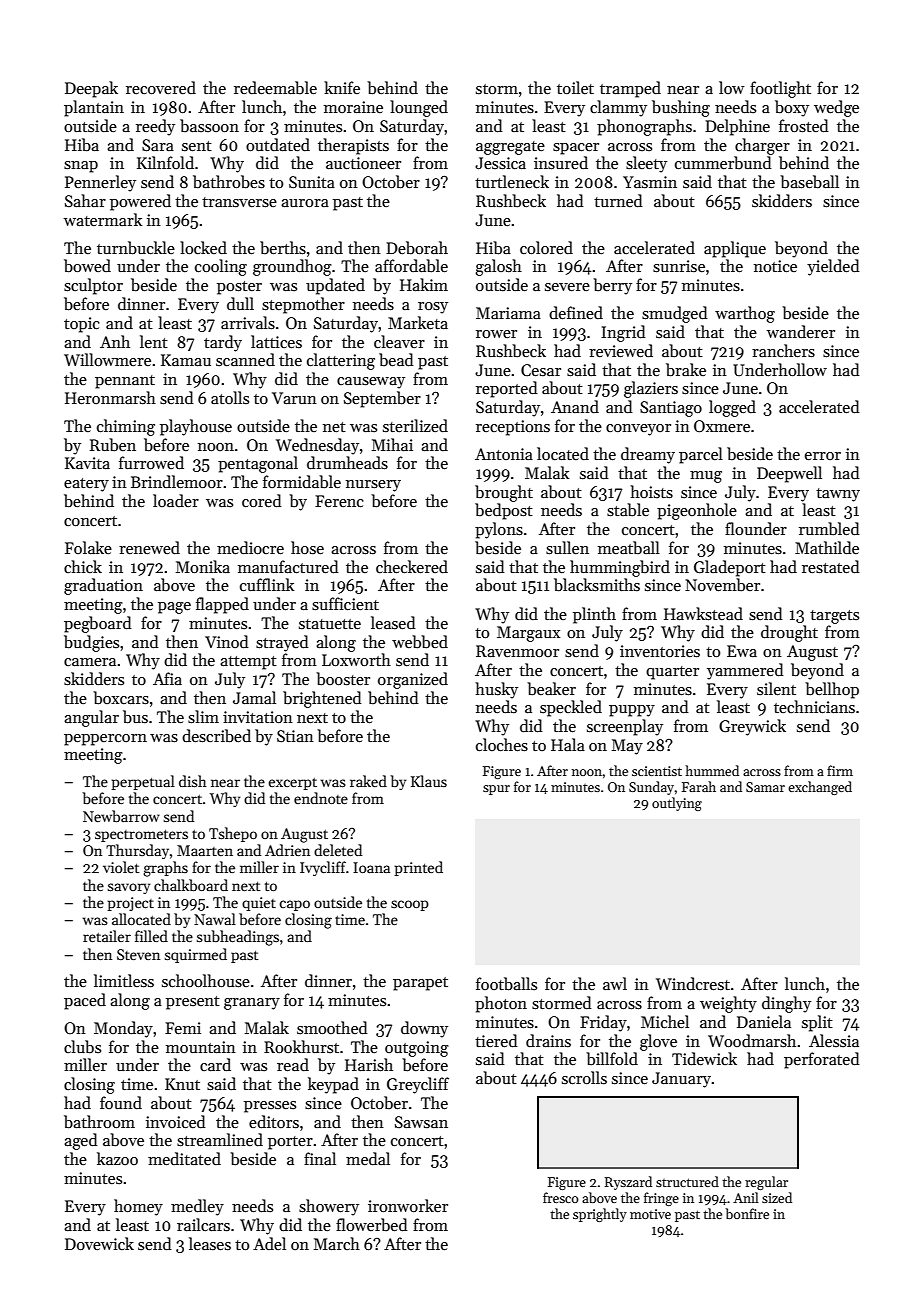 This screenshot has height=1308, width=924. Describe the element at coordinates (322, 699) in the screenshot. I see `brightened` at that location.
